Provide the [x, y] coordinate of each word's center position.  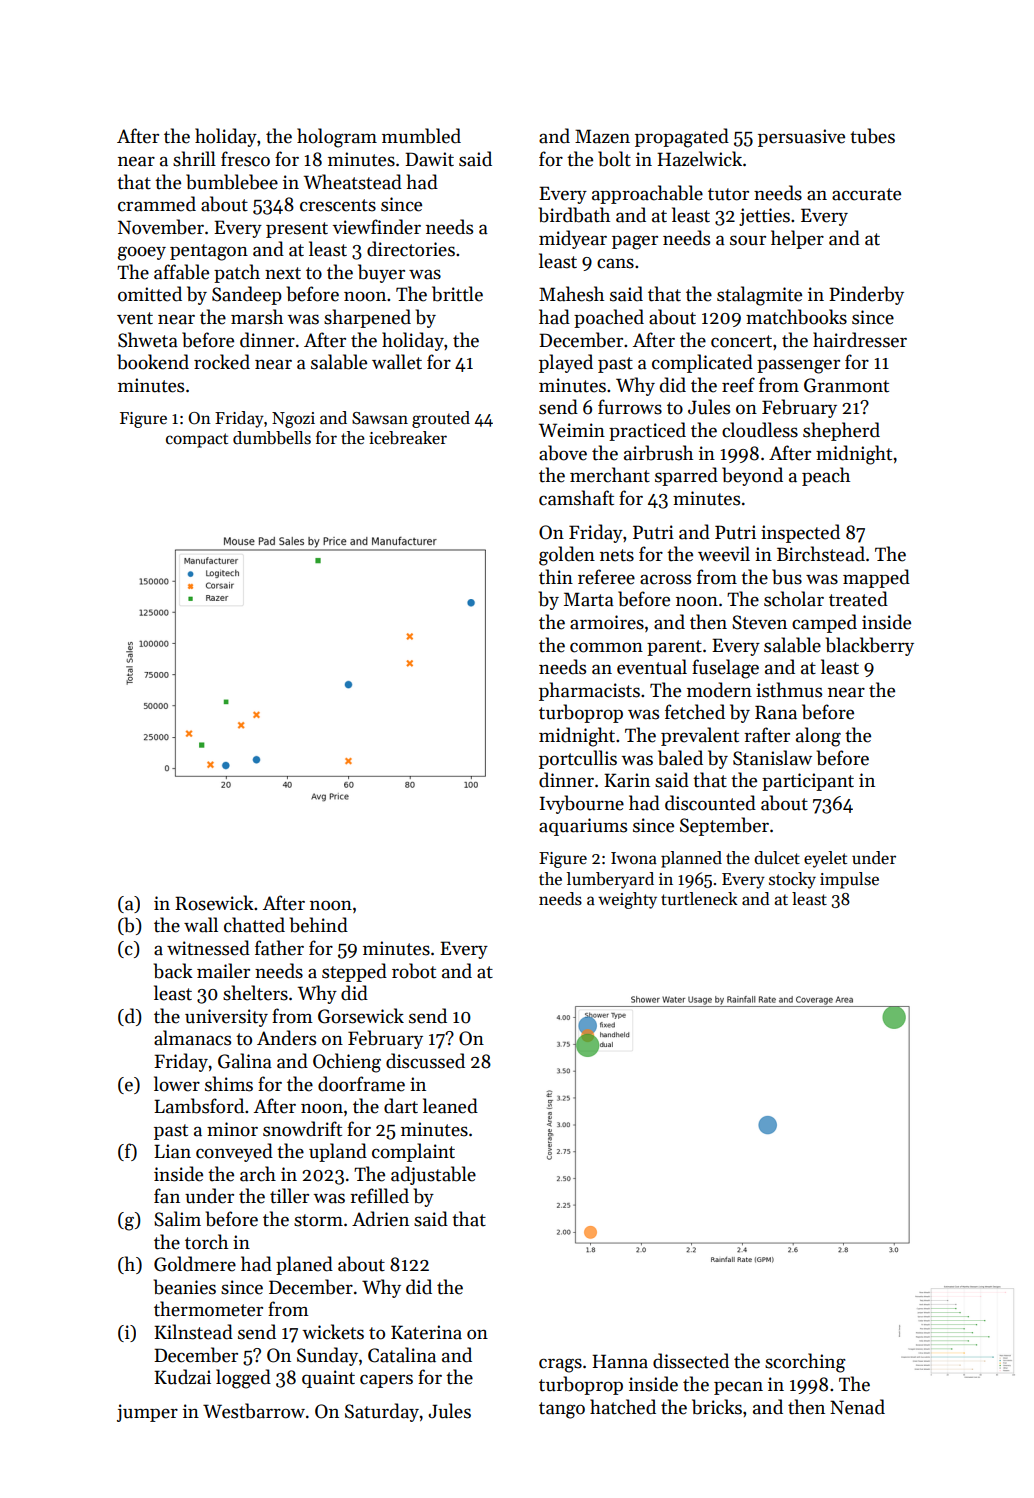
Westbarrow [254, 1411]
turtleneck [699, 899]
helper [797, 239]
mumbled [421, 136]
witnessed [208, 948]
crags [560, 1365]
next [283, 273]
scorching [805, 1363]
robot [414, 971]
